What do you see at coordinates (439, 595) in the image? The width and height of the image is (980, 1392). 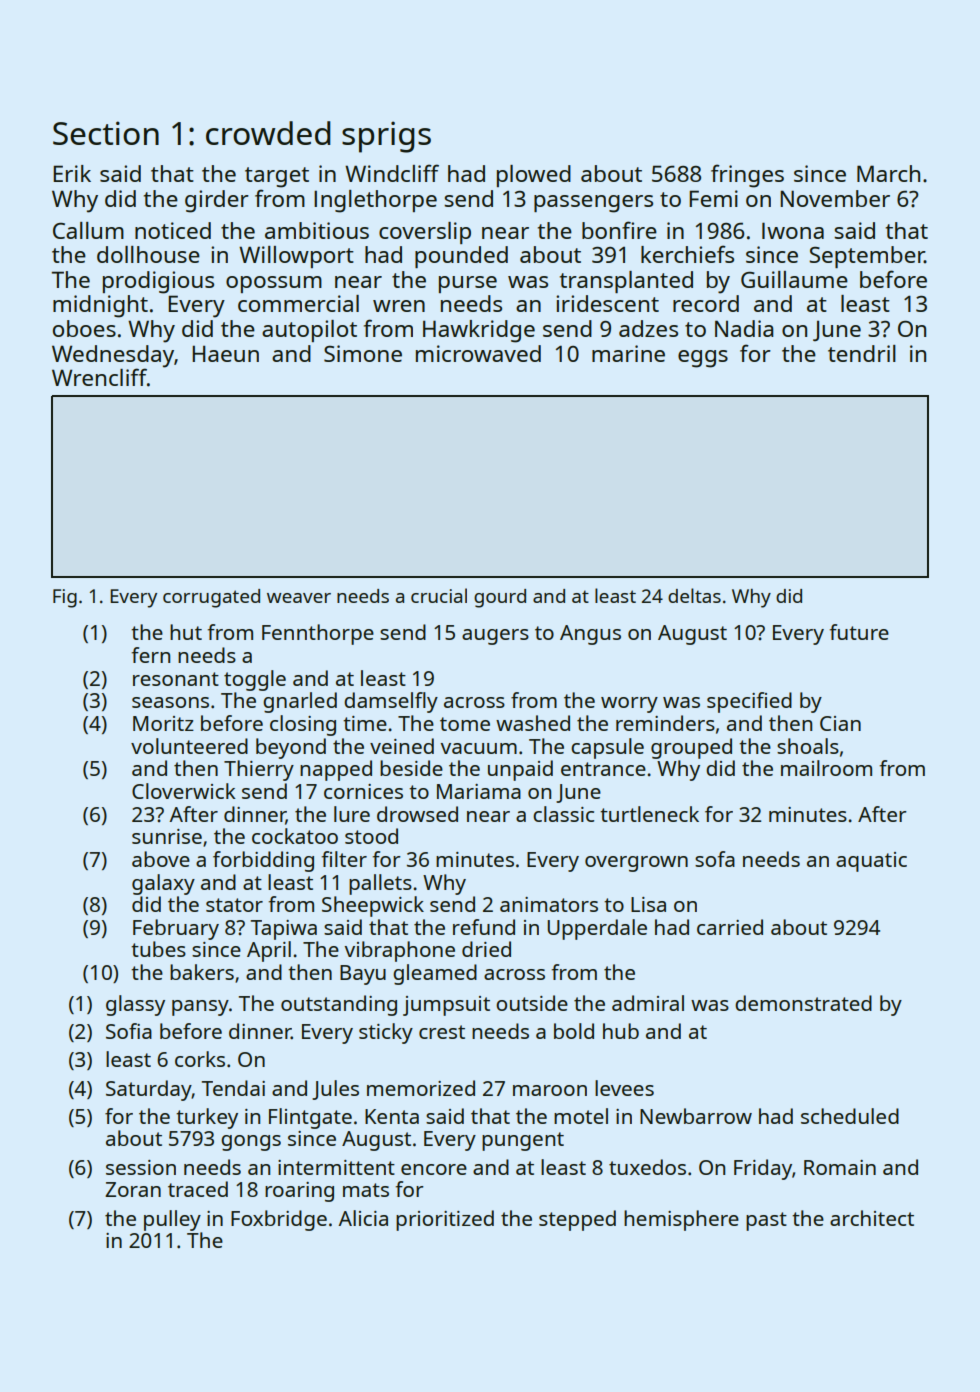 I see `crucial` at bounding box center [439, 595].
